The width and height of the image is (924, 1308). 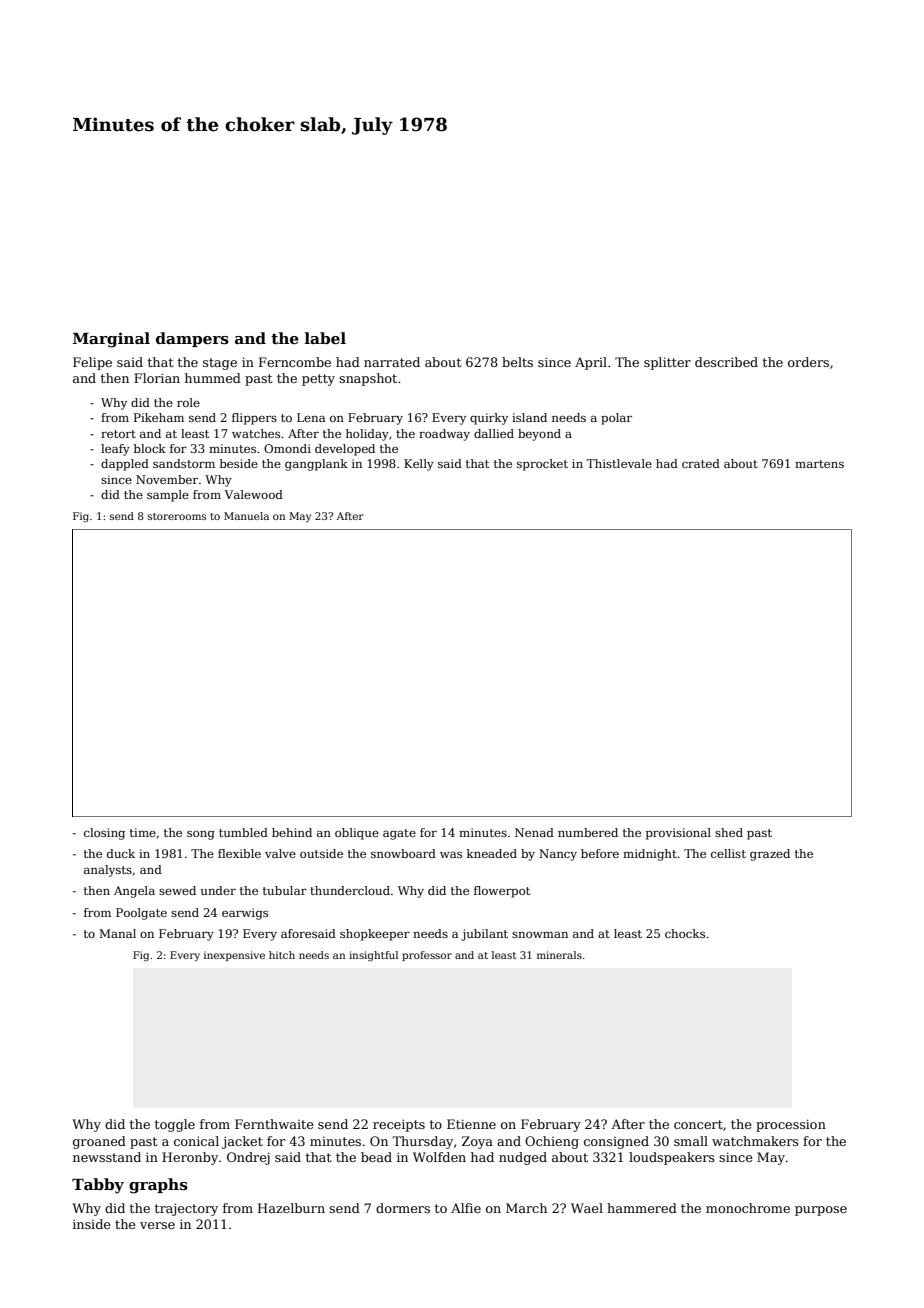 What do you see at coordinates (517, 362) in the image?
I see `belts` at bounding box center [517, 362].
